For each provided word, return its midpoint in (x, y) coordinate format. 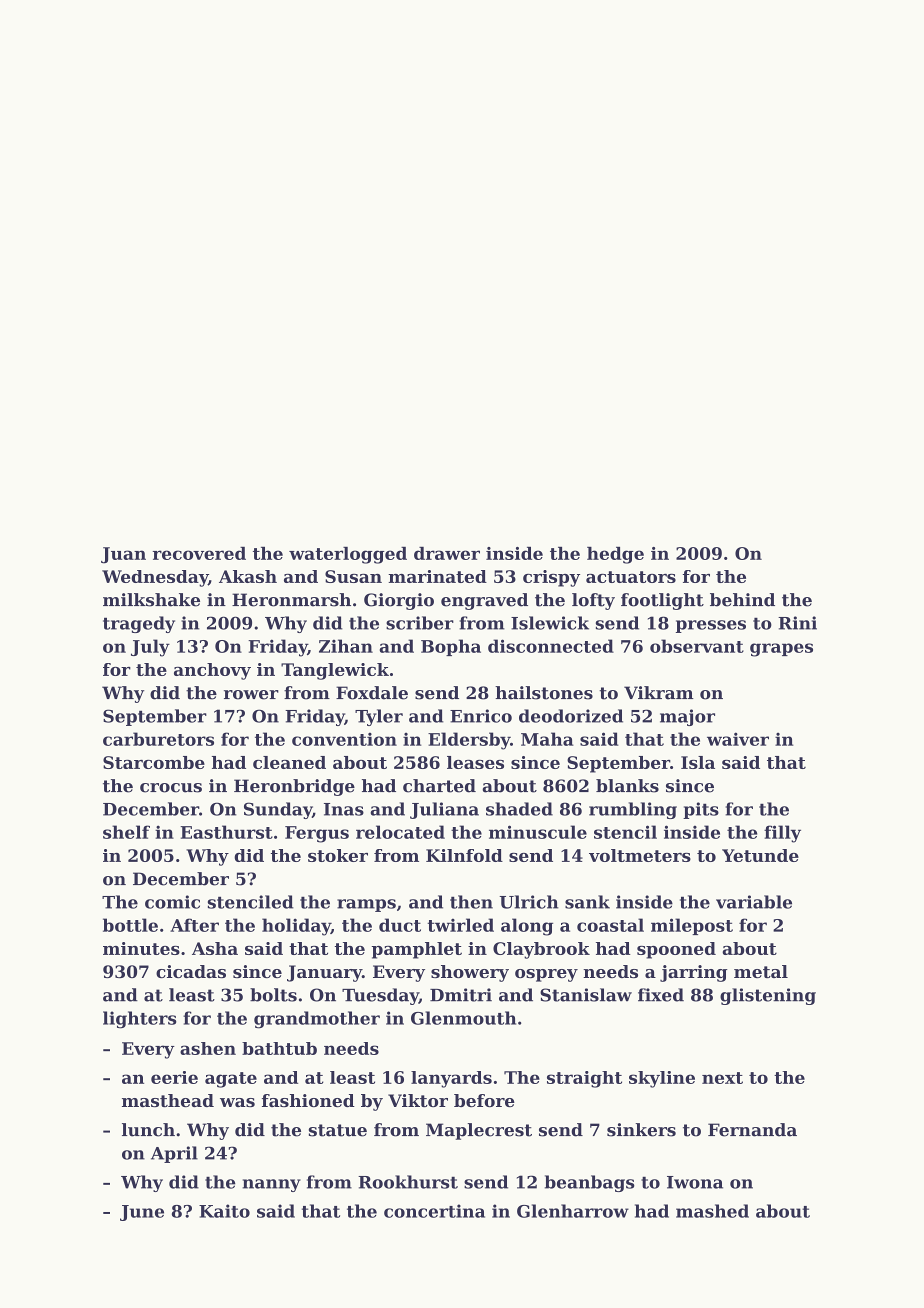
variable (754, 902)
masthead (168, 1100)
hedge (615, 555)
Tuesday (380, 996)
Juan (123, 555)
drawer (447, 553)
